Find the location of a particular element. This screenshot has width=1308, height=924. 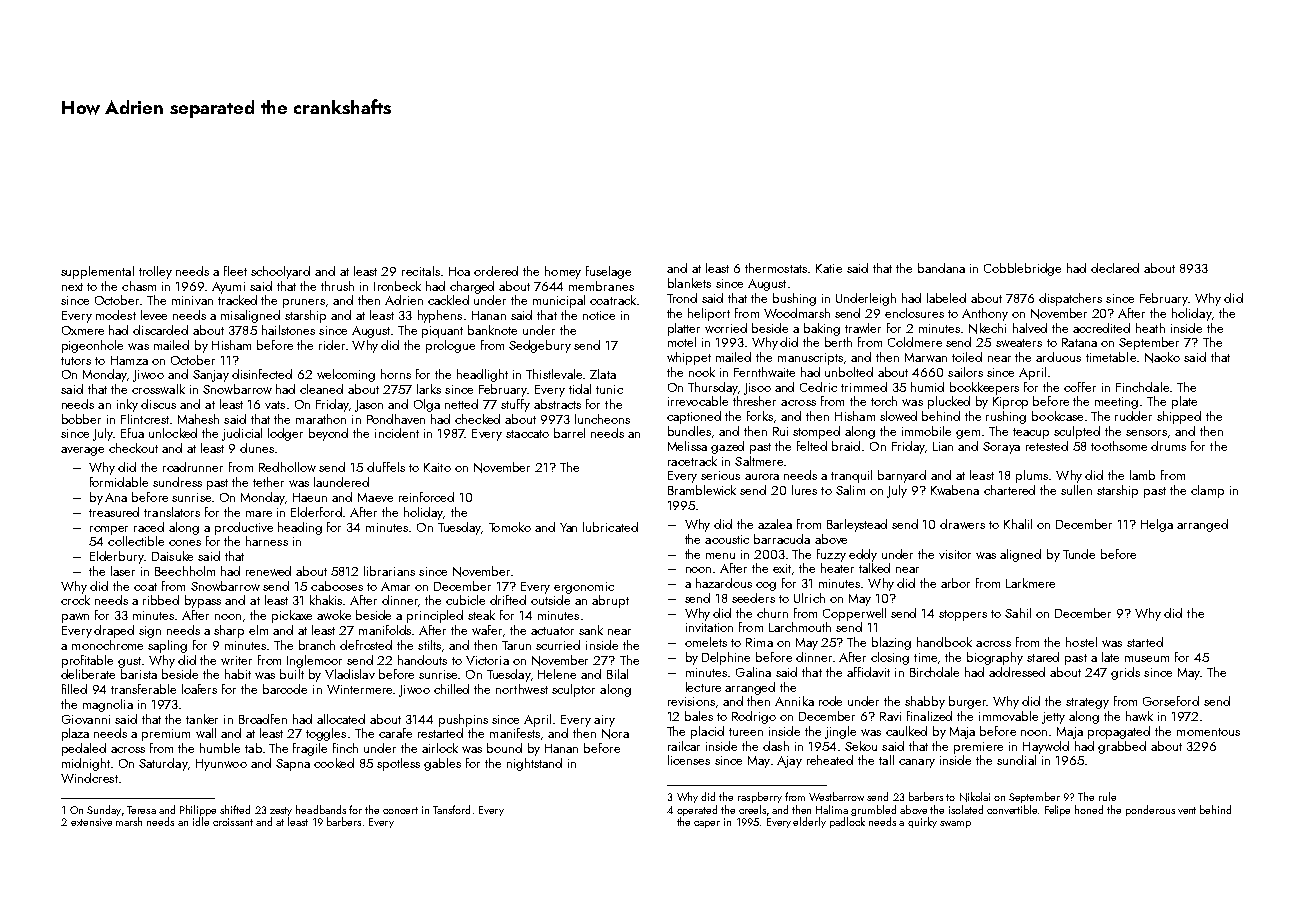

average is located at coordinates (82, 451).
